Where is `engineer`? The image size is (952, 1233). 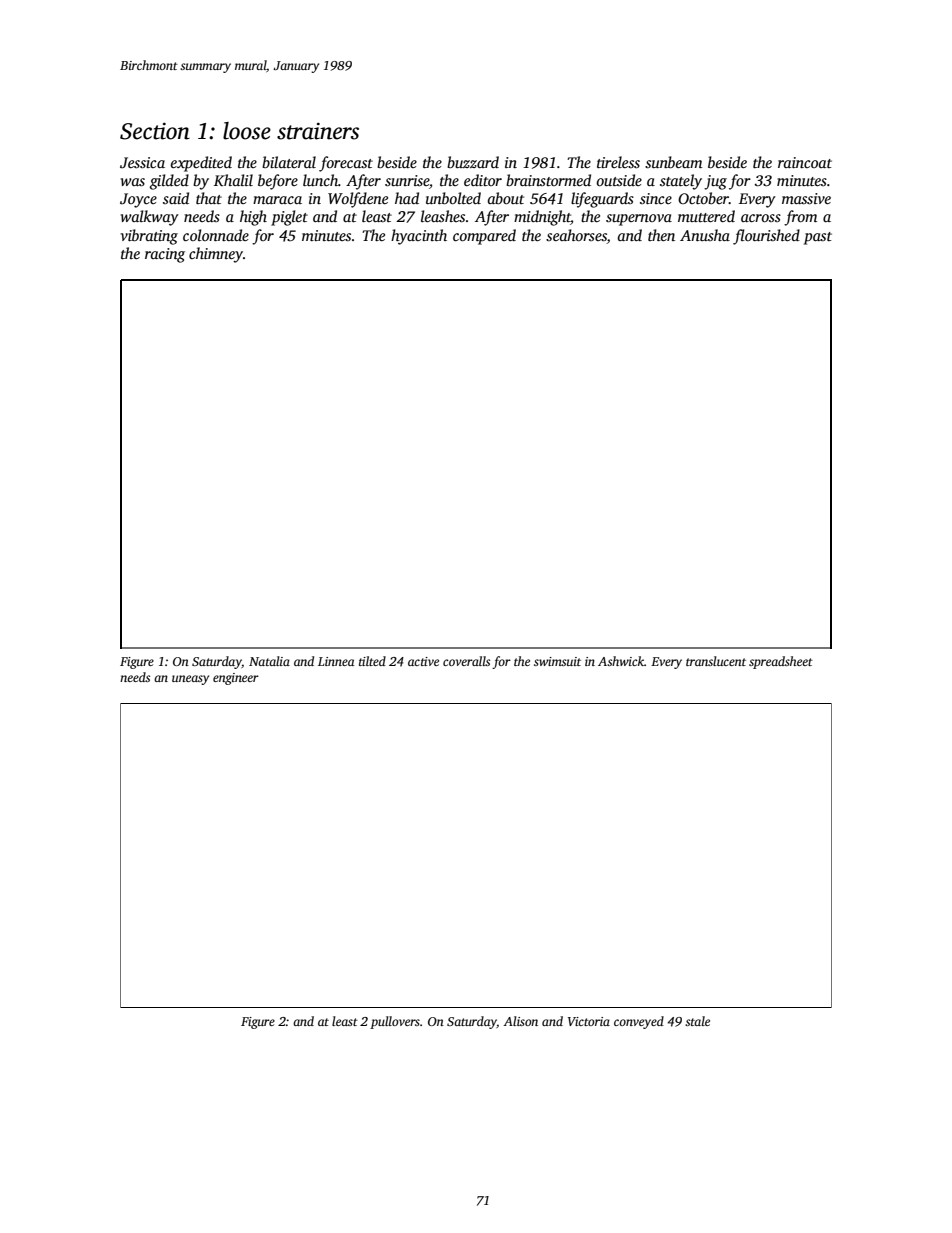
engineer is located at coordinates (236, 679).
